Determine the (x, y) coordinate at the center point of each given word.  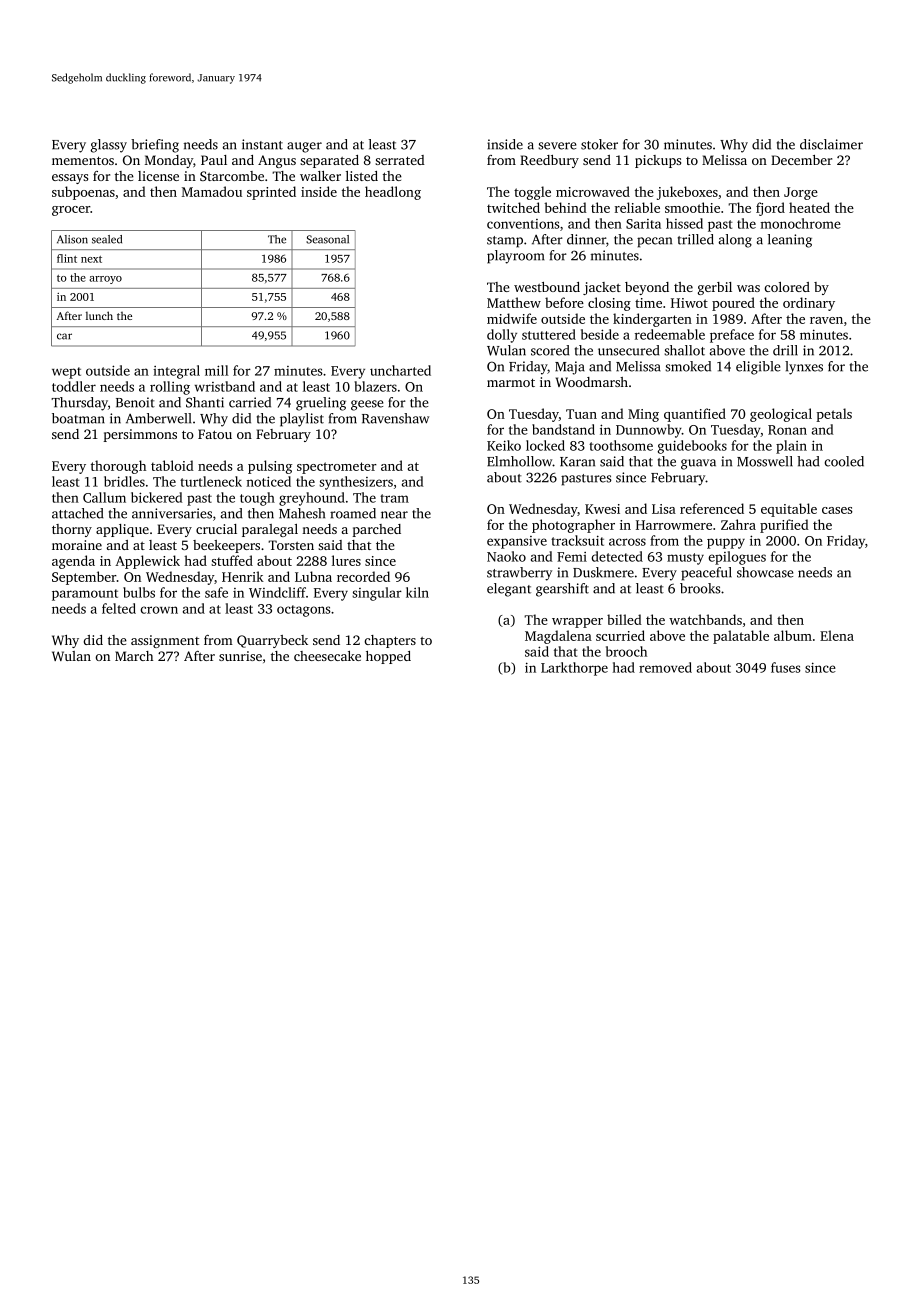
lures (346, 560)
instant (262, 144)
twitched (513, 207)
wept (66, 373)
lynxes (804, 368)
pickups (658, 161)
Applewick (147, 562)
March (134, 656)
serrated (400, 160)
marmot (511, 383)
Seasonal (327, 239)
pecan (654, 242)
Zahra (738, 524)
